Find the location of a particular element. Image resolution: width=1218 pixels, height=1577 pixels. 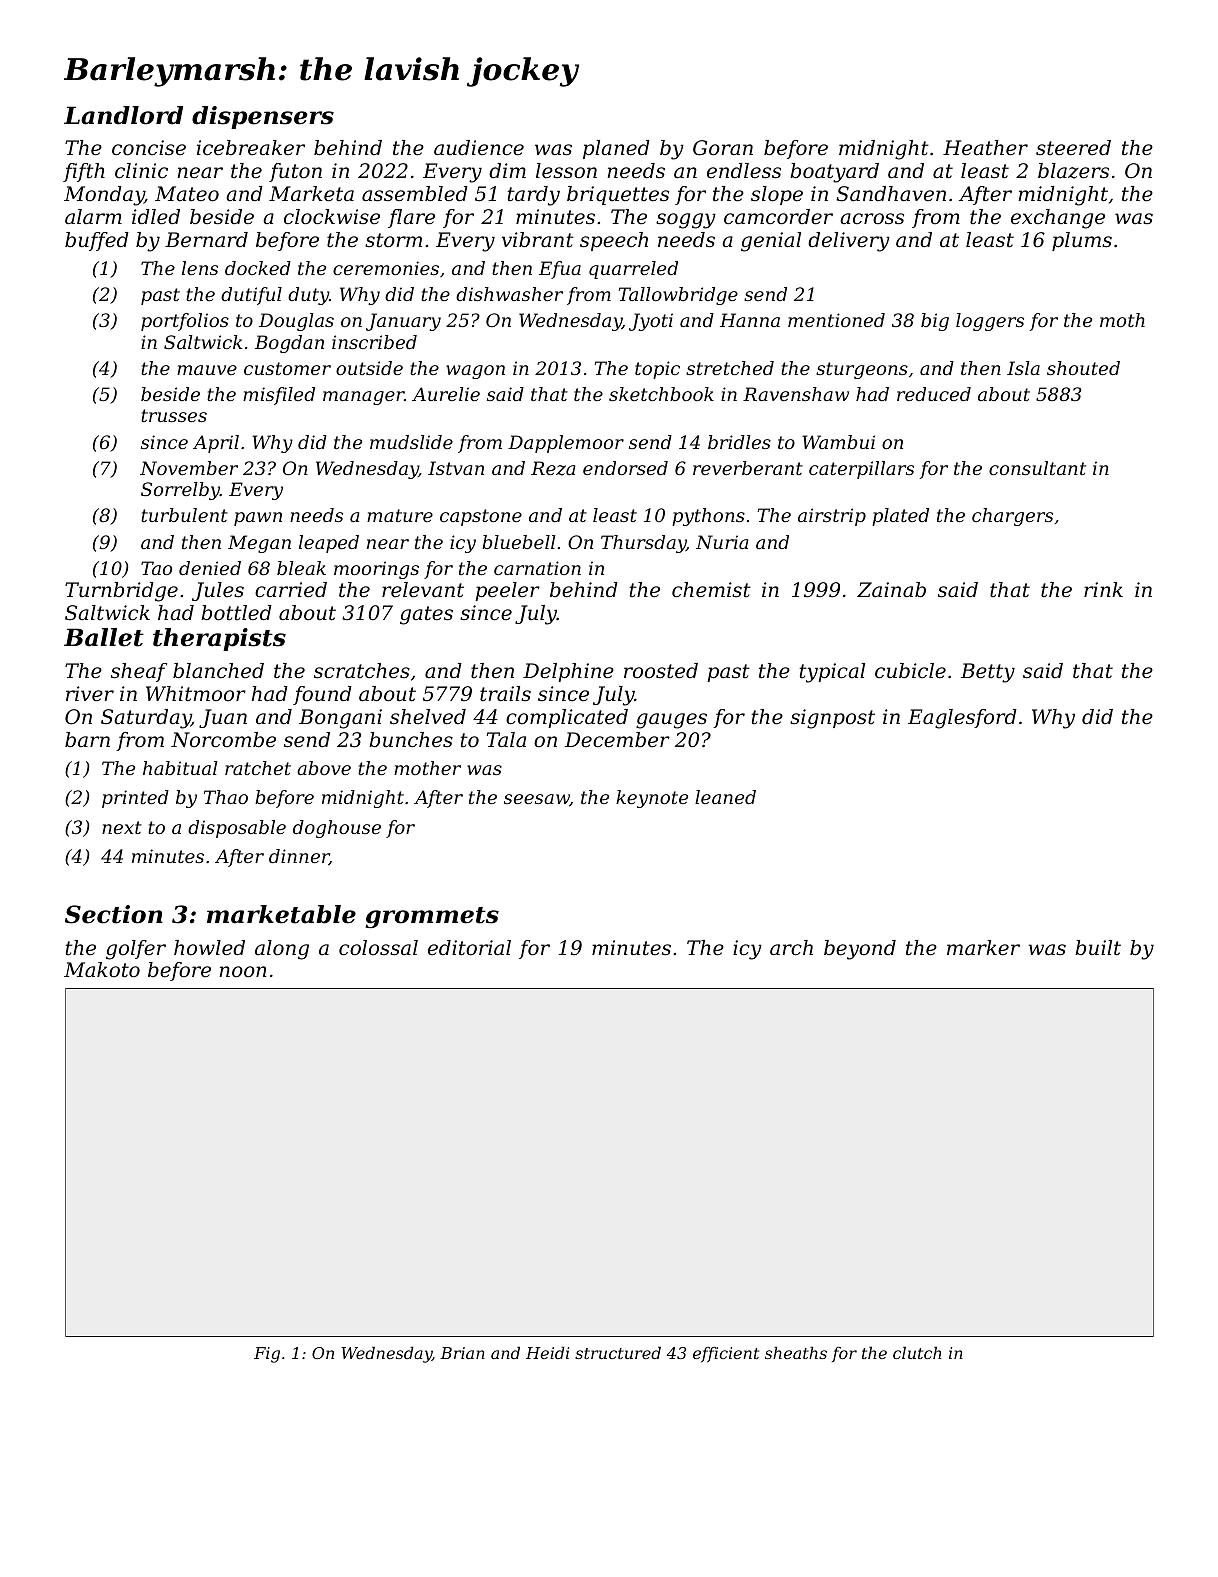

clutch is located at coordinates (917, 1352).
